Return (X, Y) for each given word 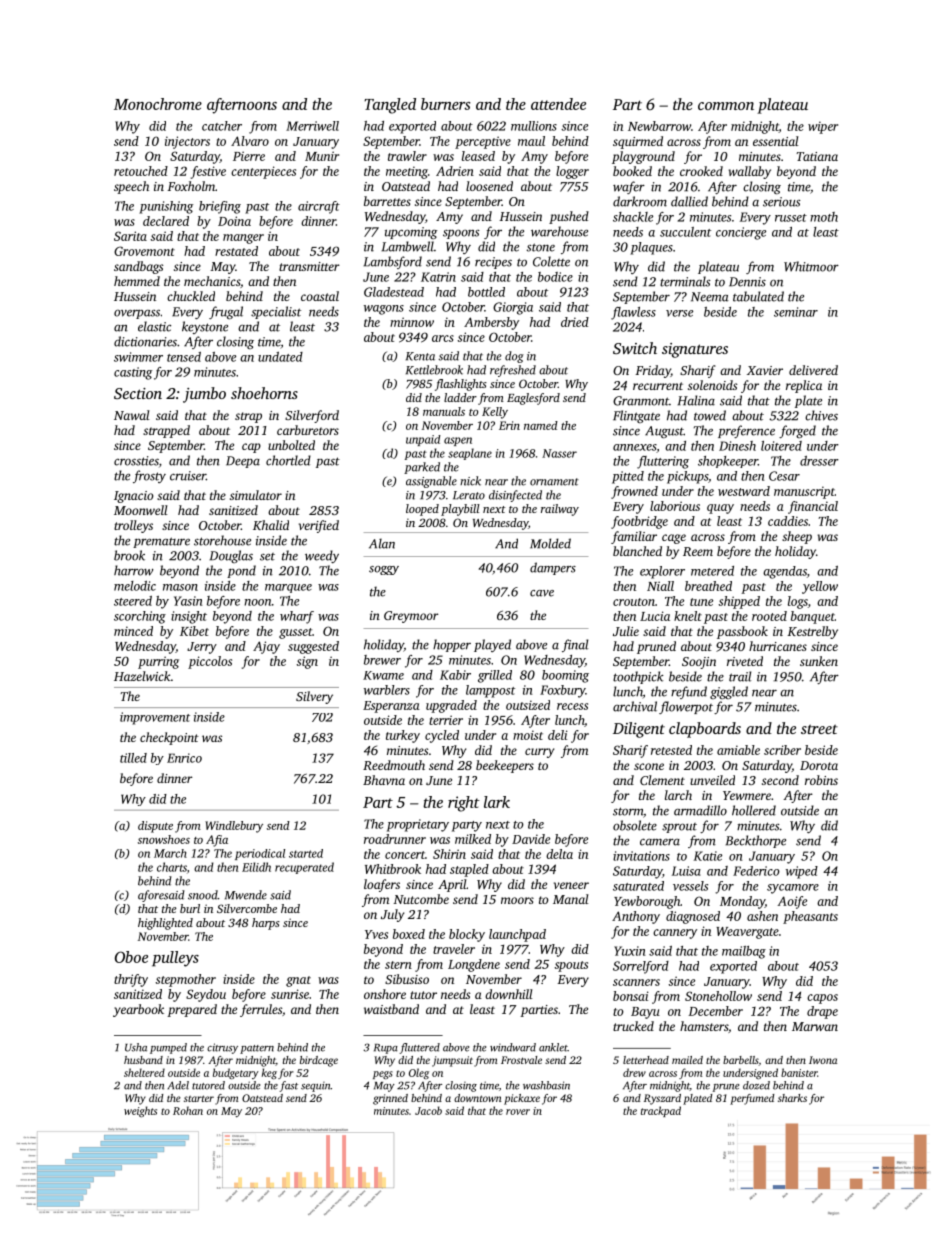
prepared (192, 1010)
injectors (187, 142)
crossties (136, 461)
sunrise (290, 994)
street (819, 729)
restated (236, 251)
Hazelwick (142, 676)
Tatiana (817, 156)
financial (813, 507)
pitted (628, 477)
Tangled (390, 106)
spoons (461, 234)
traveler (454, 949)
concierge (741, 233)
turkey (403, 736)
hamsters (704, 1026)
